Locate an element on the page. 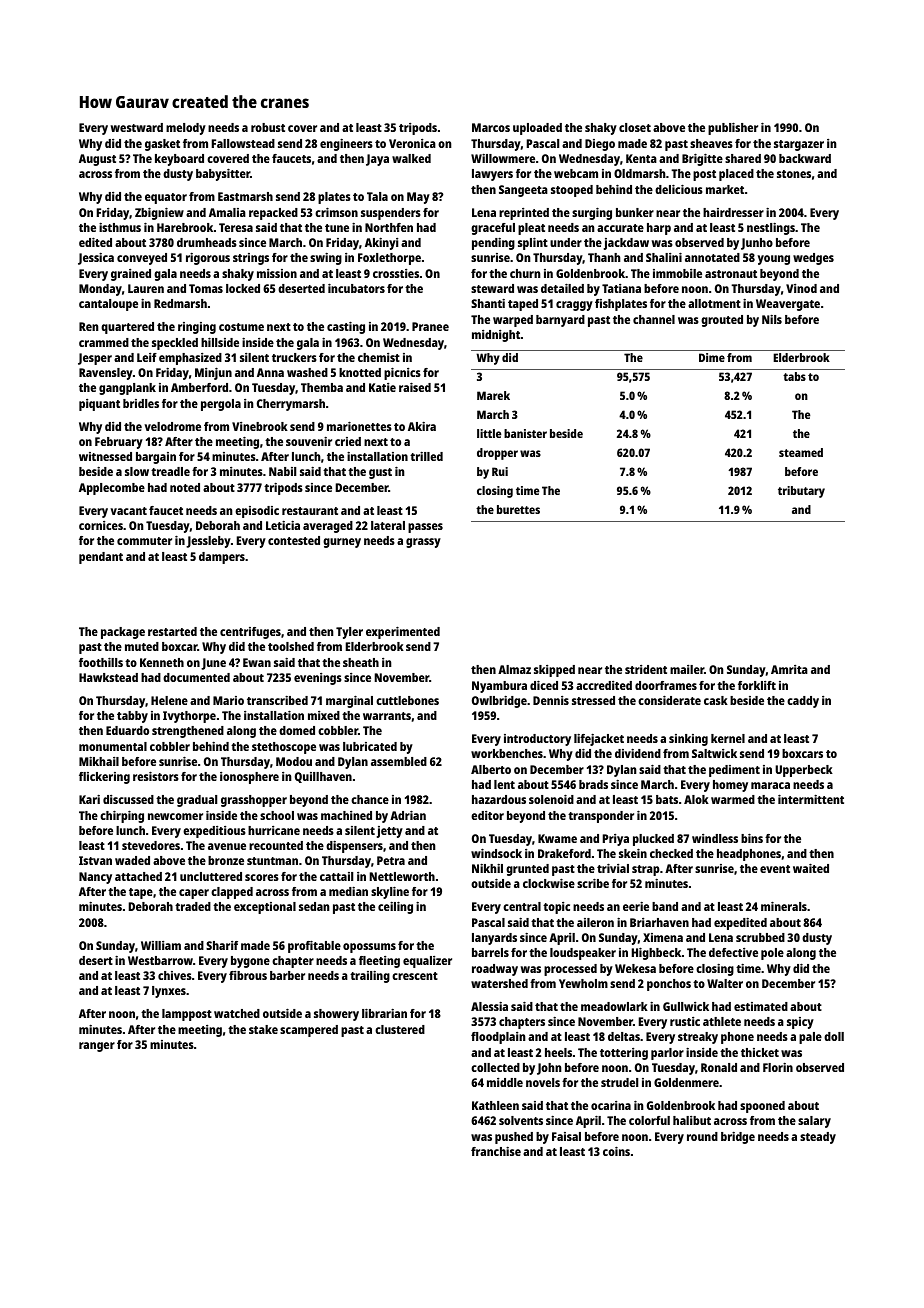 This page has width=924, height=1308. dividend is located at coordinates (638, 753).
